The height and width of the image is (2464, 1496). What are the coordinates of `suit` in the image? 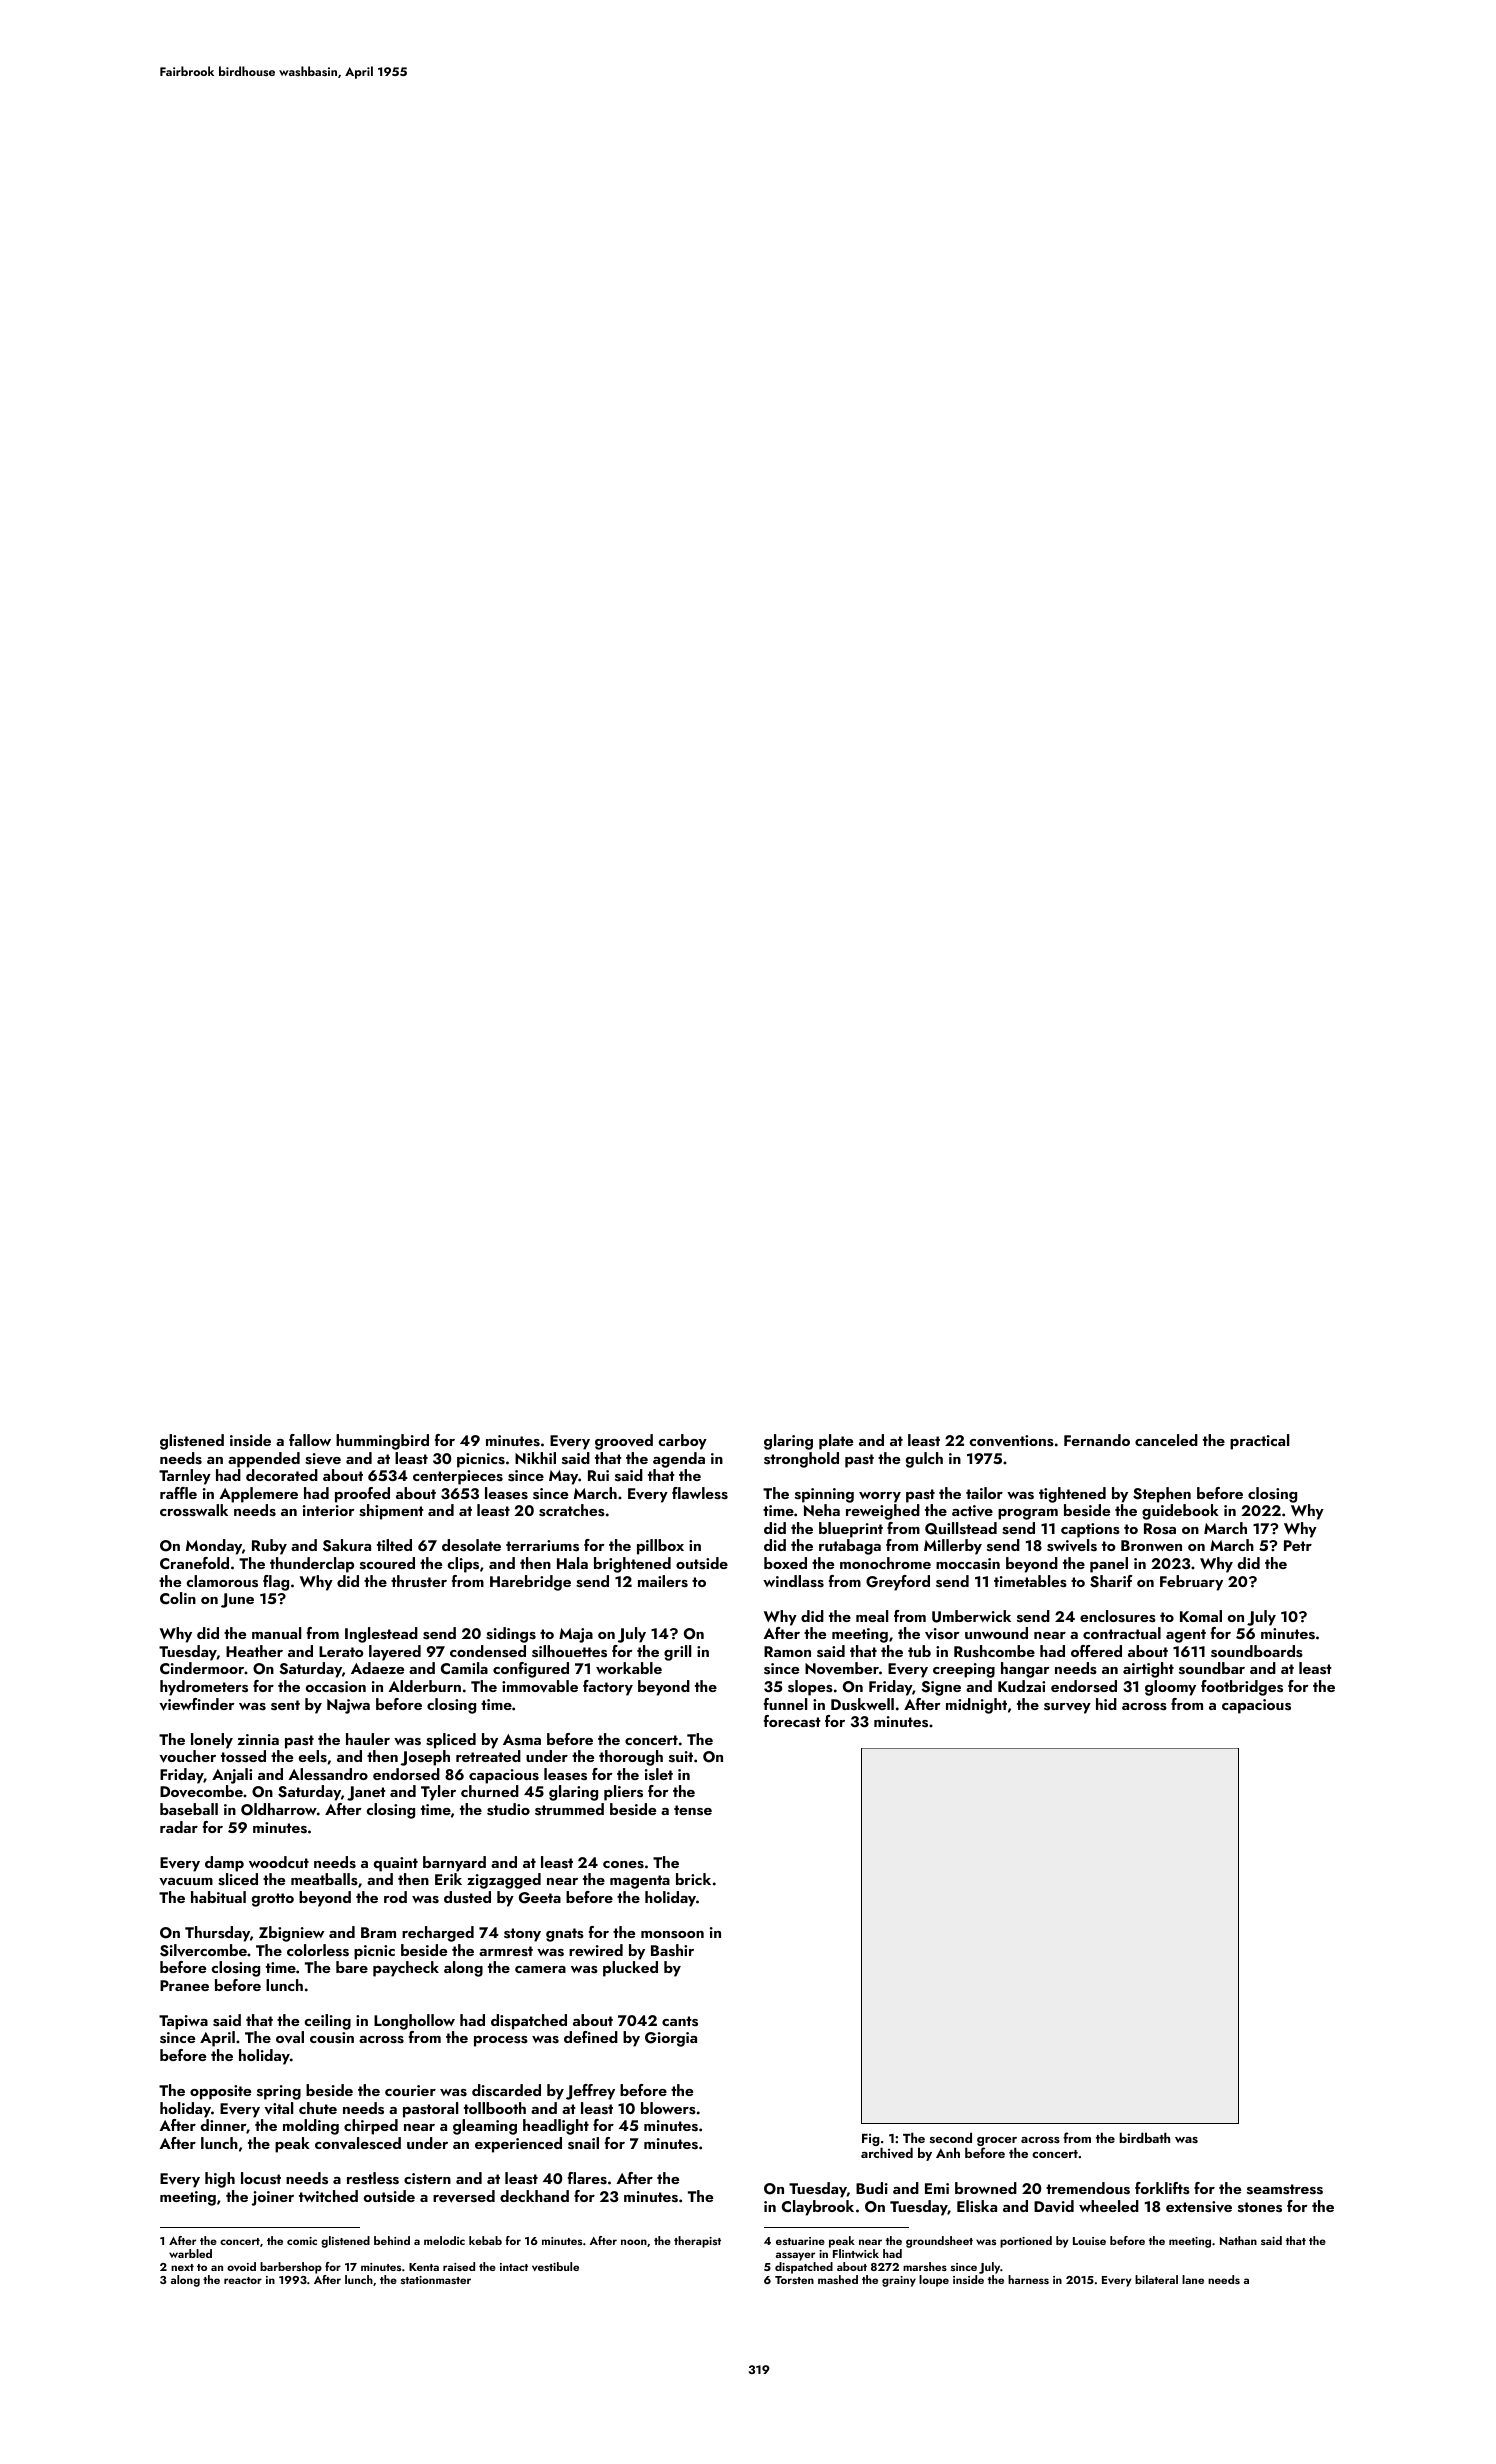 It's located at (681, 1757).
